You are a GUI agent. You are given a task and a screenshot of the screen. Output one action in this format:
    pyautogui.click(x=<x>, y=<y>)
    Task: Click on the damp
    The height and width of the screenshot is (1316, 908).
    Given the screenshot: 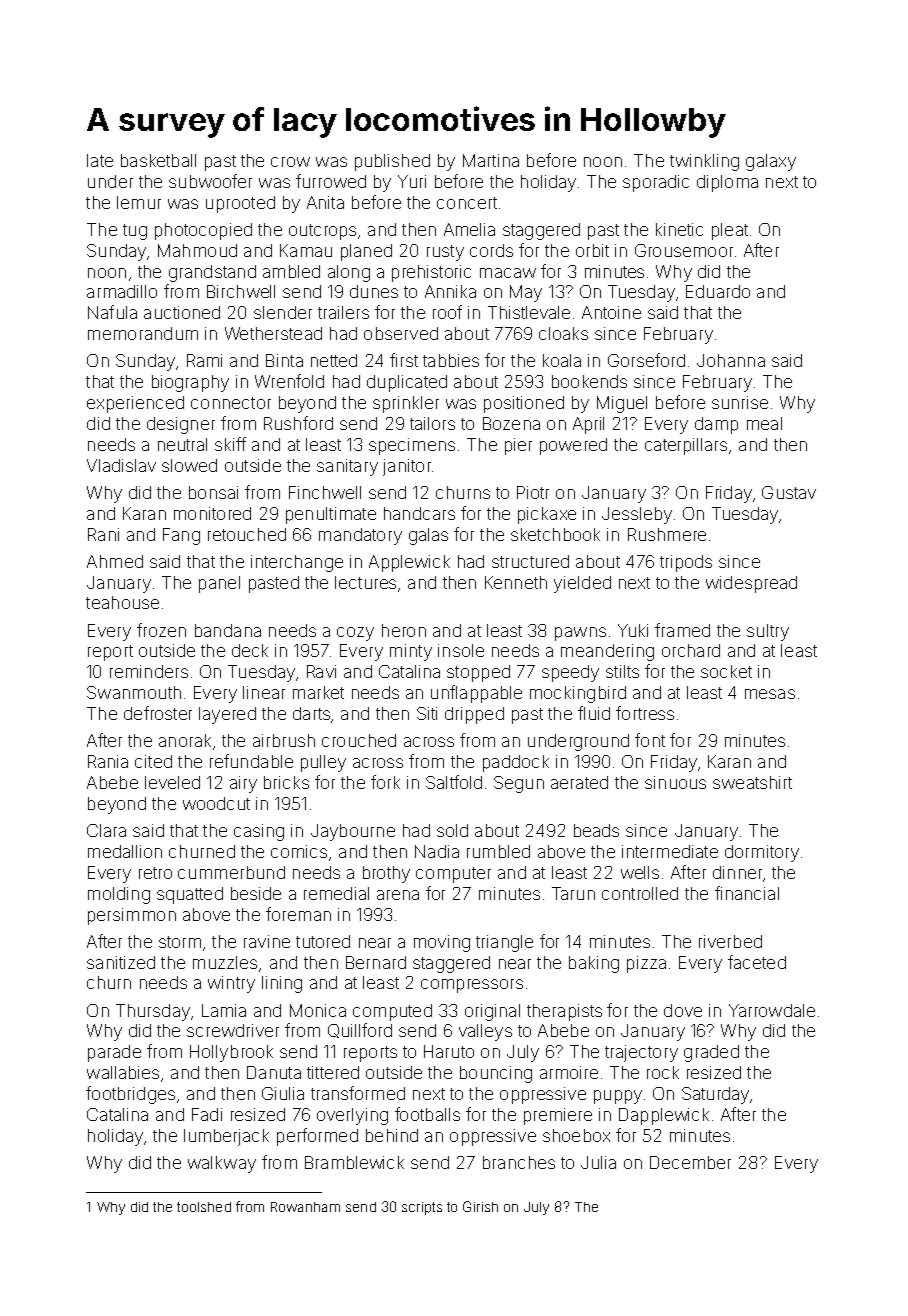 What is the action you would take?
    pyautogui.click(x=716, y=425)
